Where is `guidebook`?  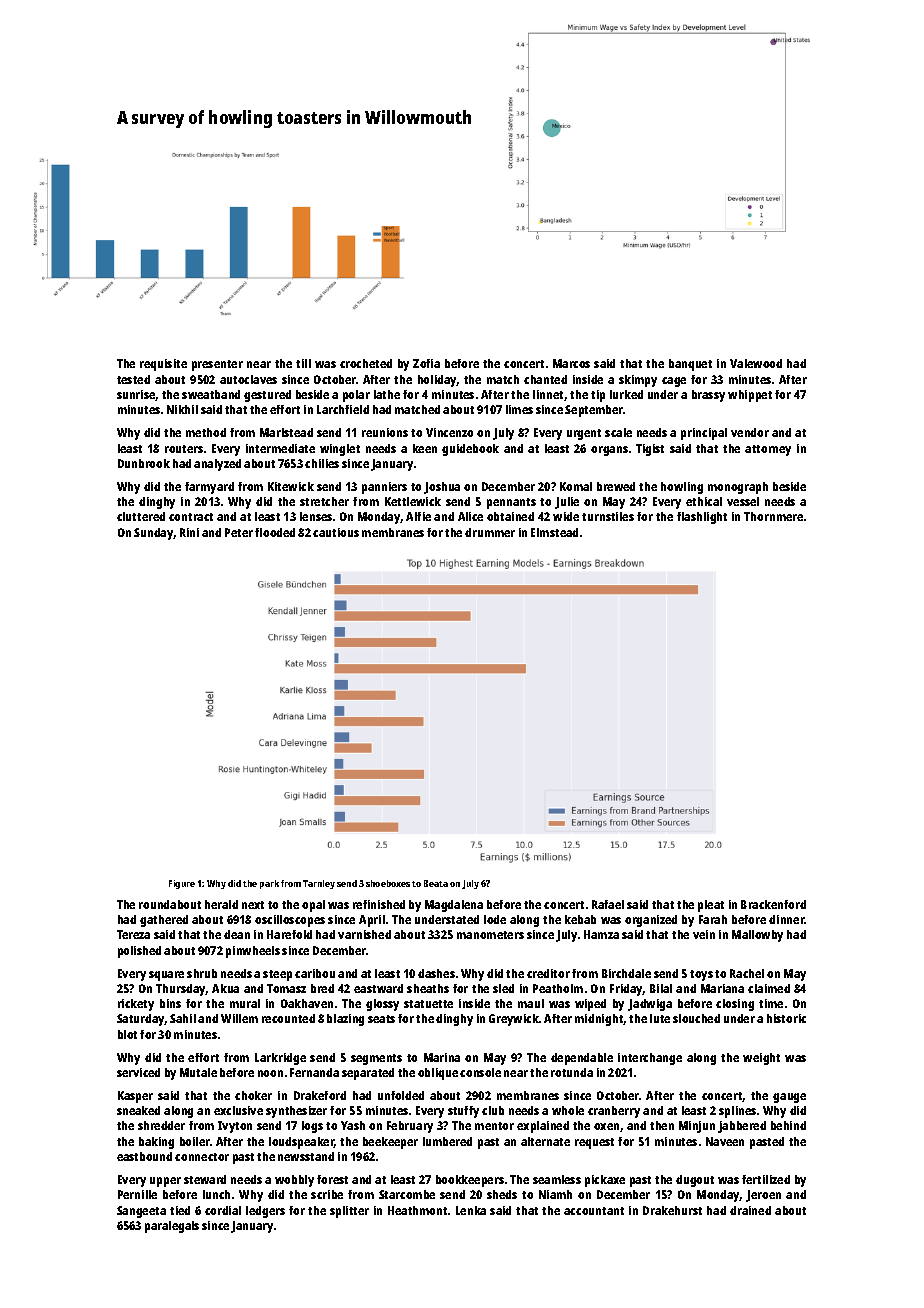
guidebook is located at coordinates (470, 450).
